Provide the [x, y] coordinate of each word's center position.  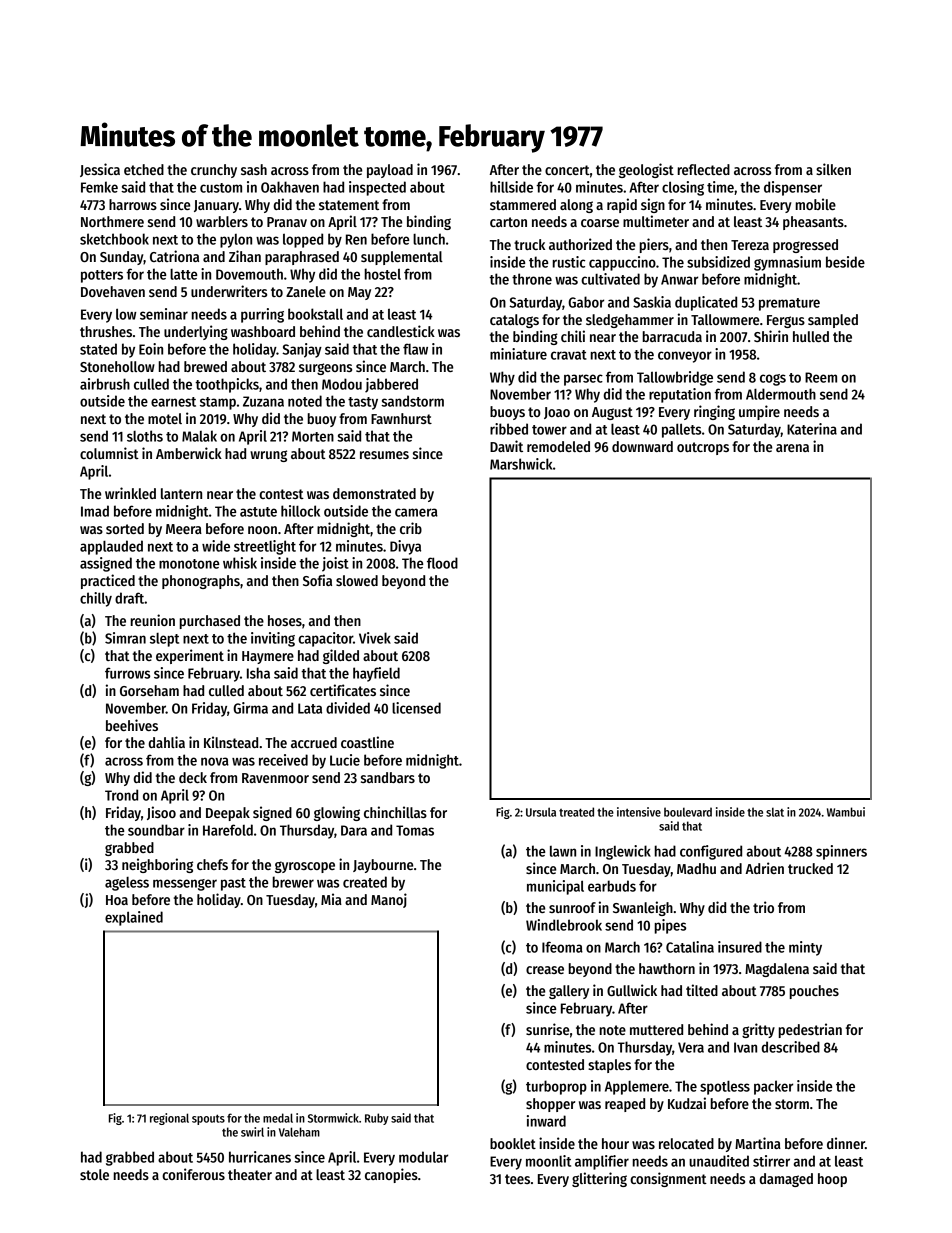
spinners [841, 852]
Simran [125, 638]
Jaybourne [383, 866]
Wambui [846, 812]
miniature [518, 354]
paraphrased [302, 258]
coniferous [193, 1174]
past [233, 884]
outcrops [703, 448]
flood [442, 563]
